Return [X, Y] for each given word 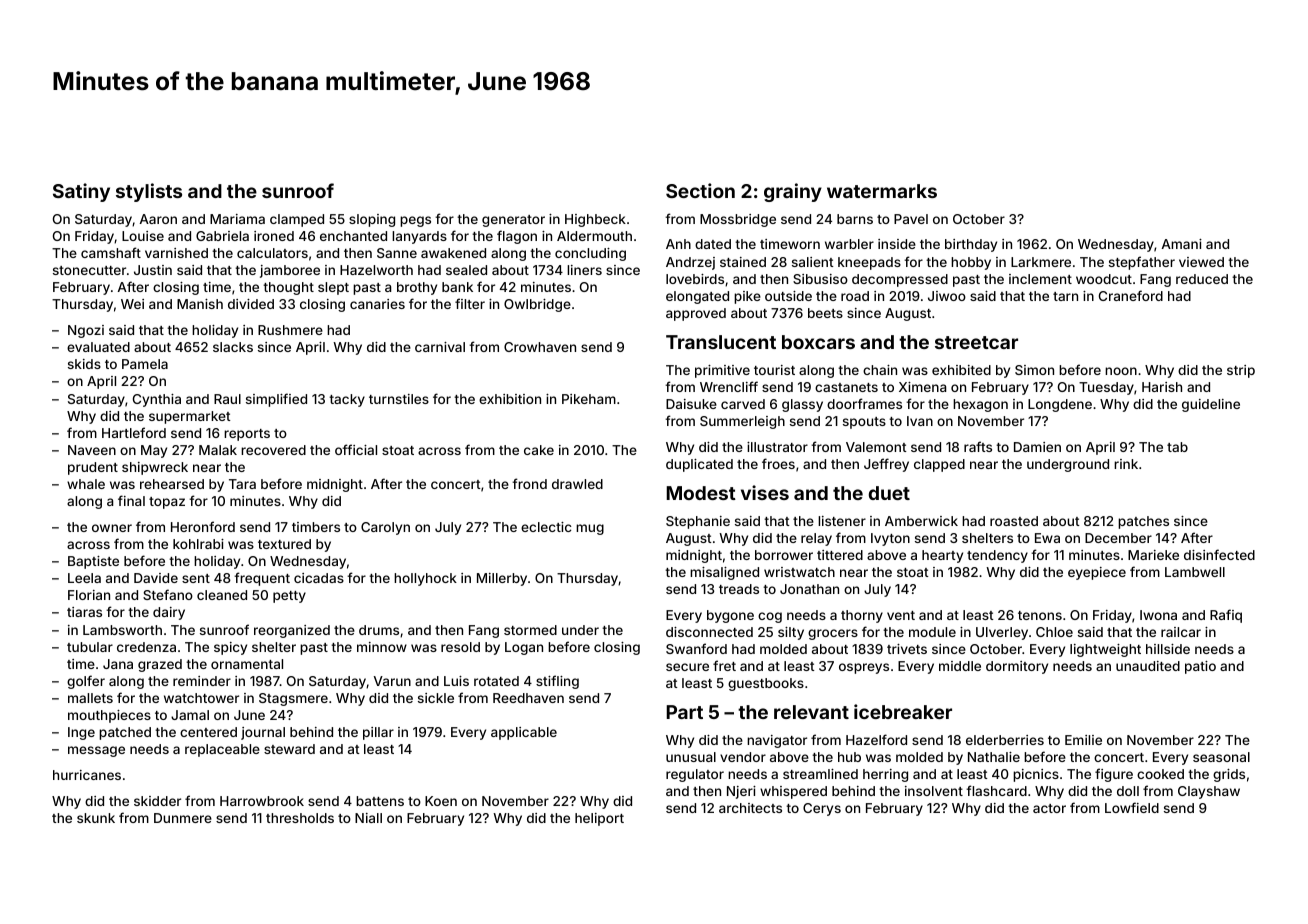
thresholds [300, 818]
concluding [590, 254]
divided [251, 304]
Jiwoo [947, 296]
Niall [368, 818]
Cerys [822, 809]
